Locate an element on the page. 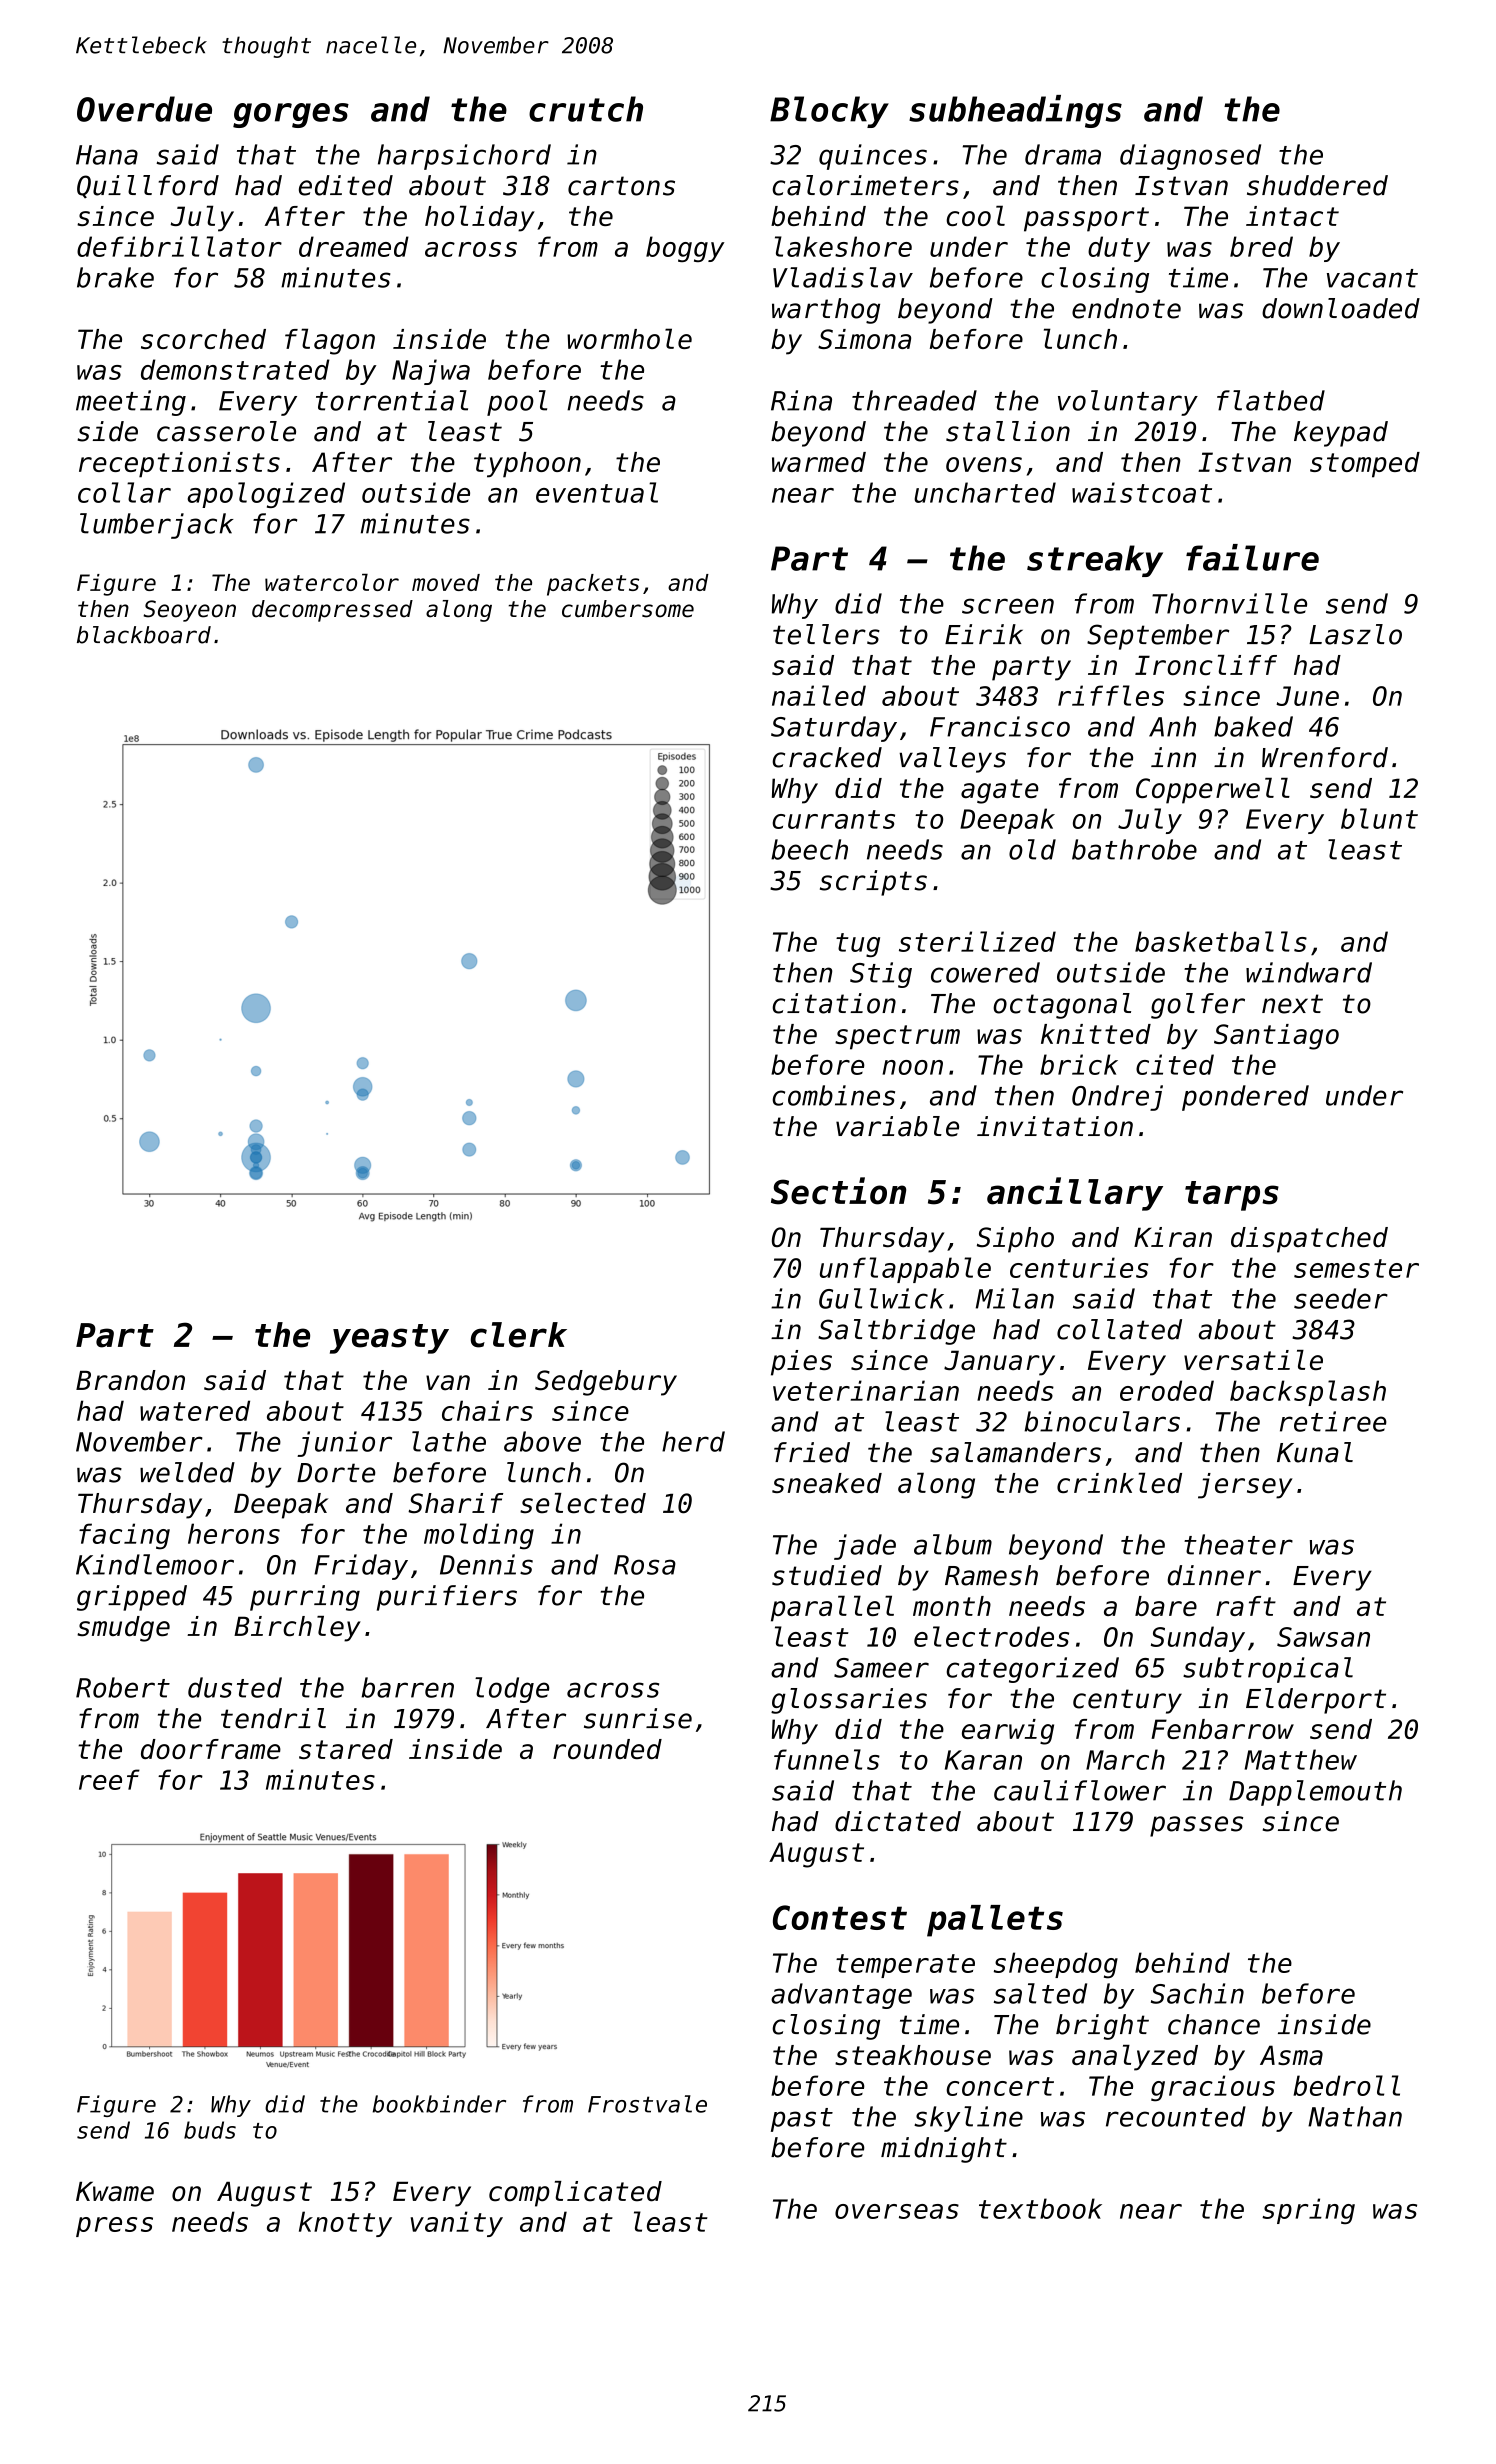 The width and height of the page is (1496, 2464). advantage is located at coordinates (841, 1996).
